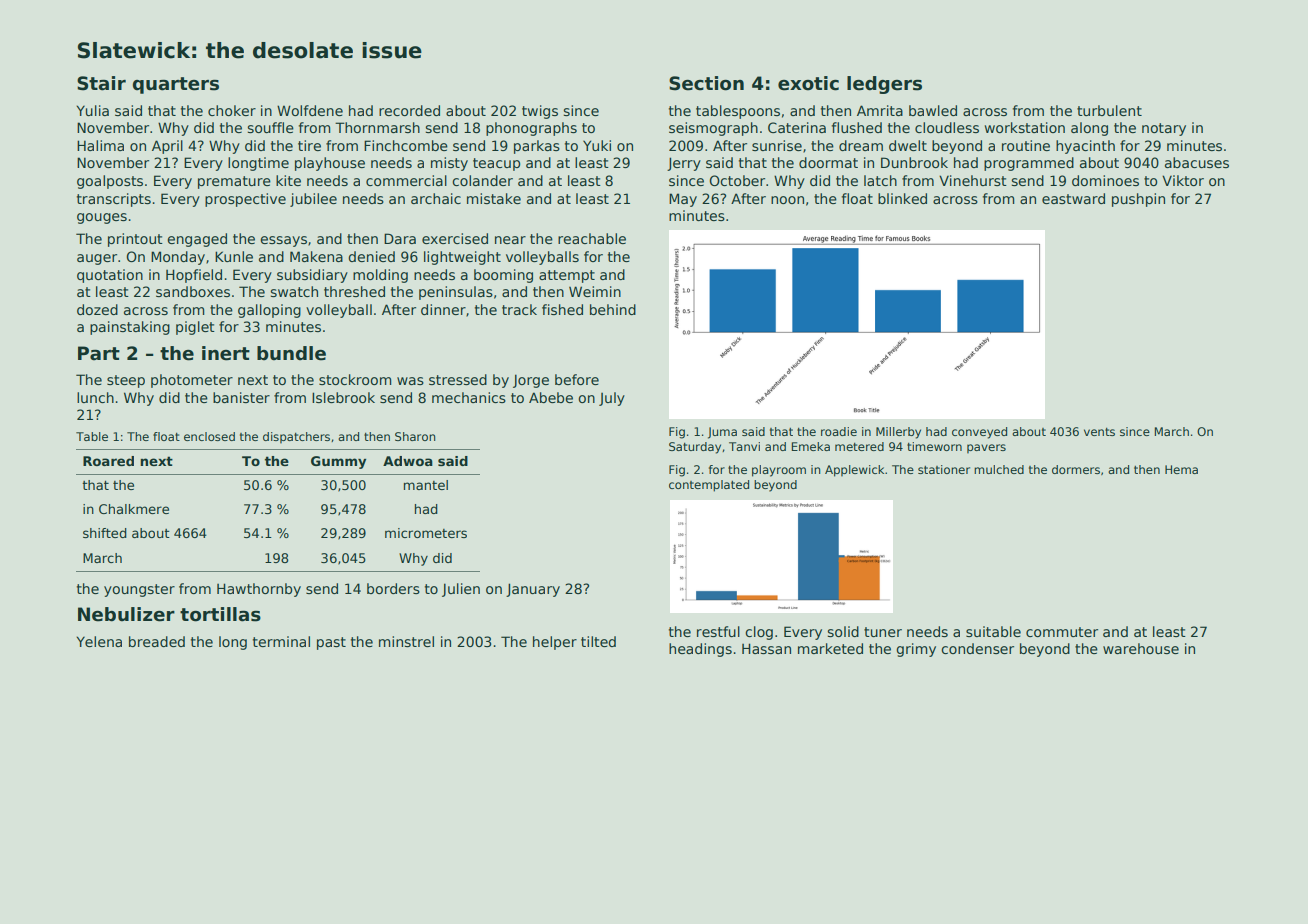 Image resolution: width=1308 pixels, height=924 pixels. I want to click on pushpin, so click(1138, 200).
